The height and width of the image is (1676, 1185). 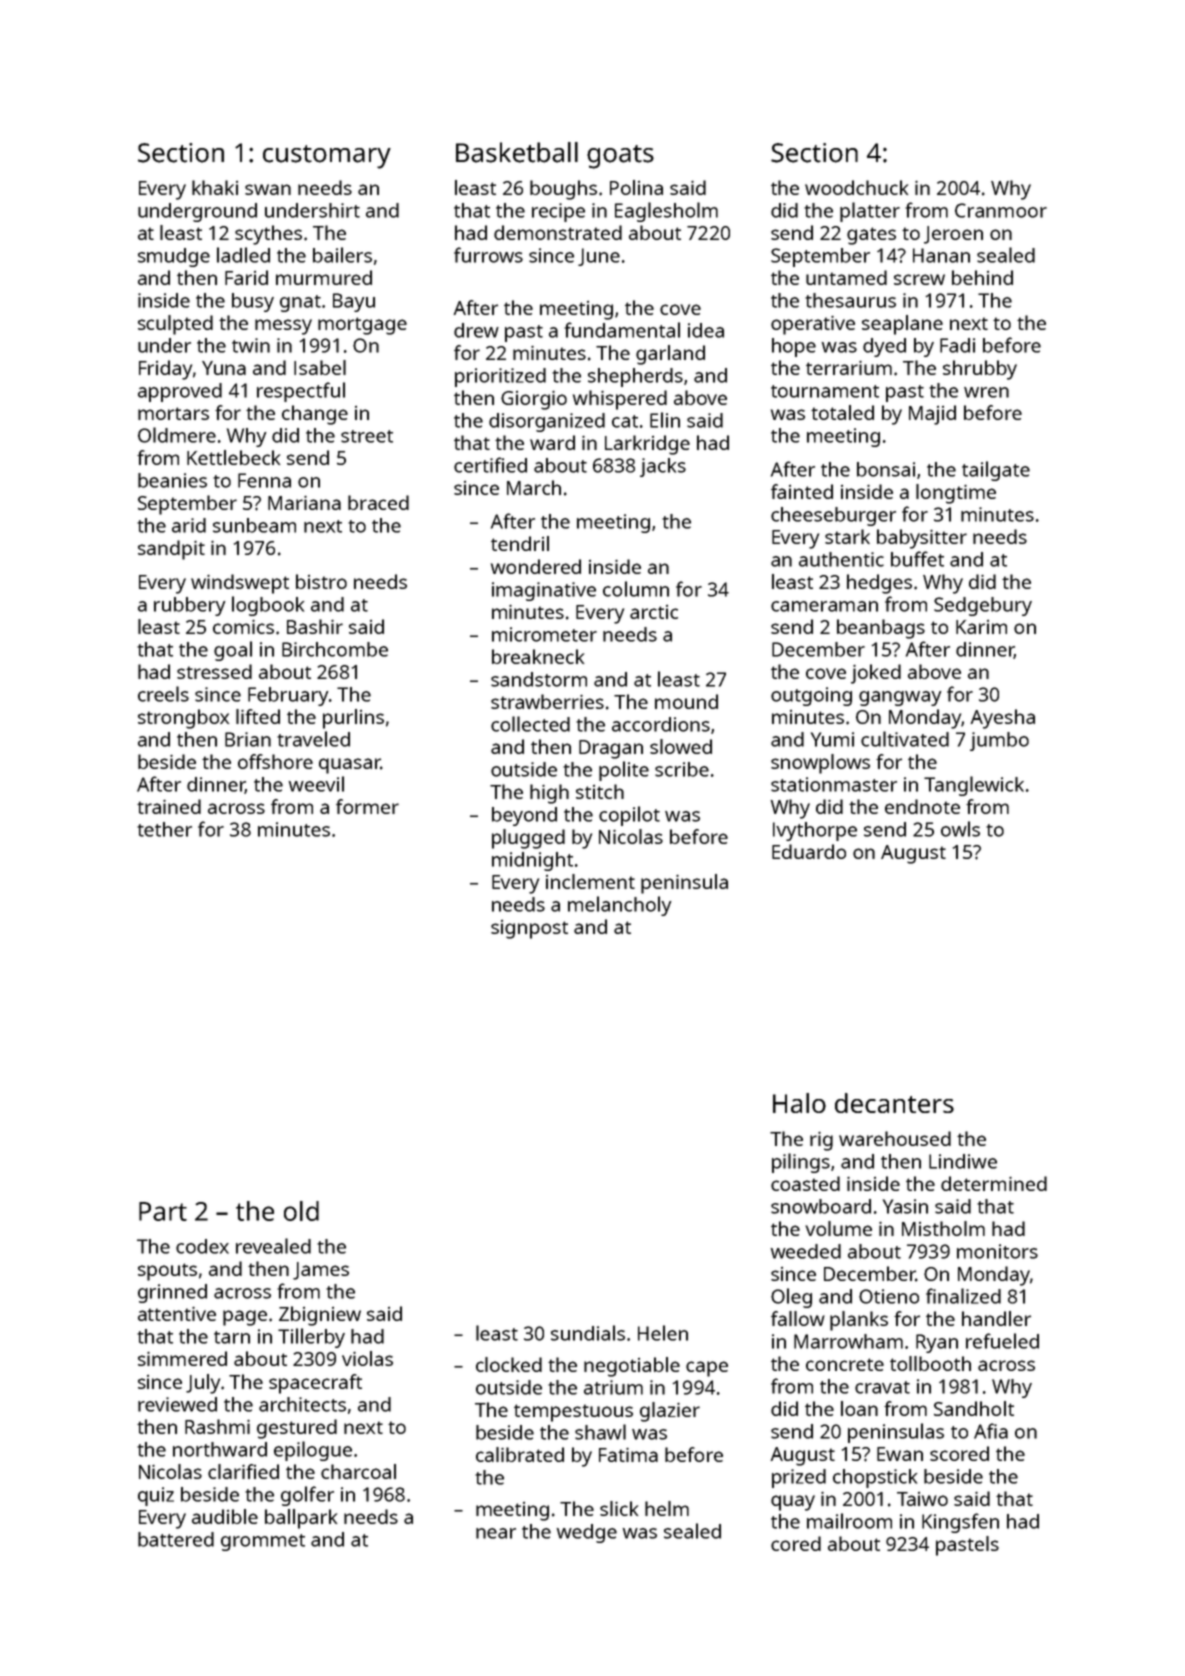 I want to click on strongbox, so click(x=183, y=719).
